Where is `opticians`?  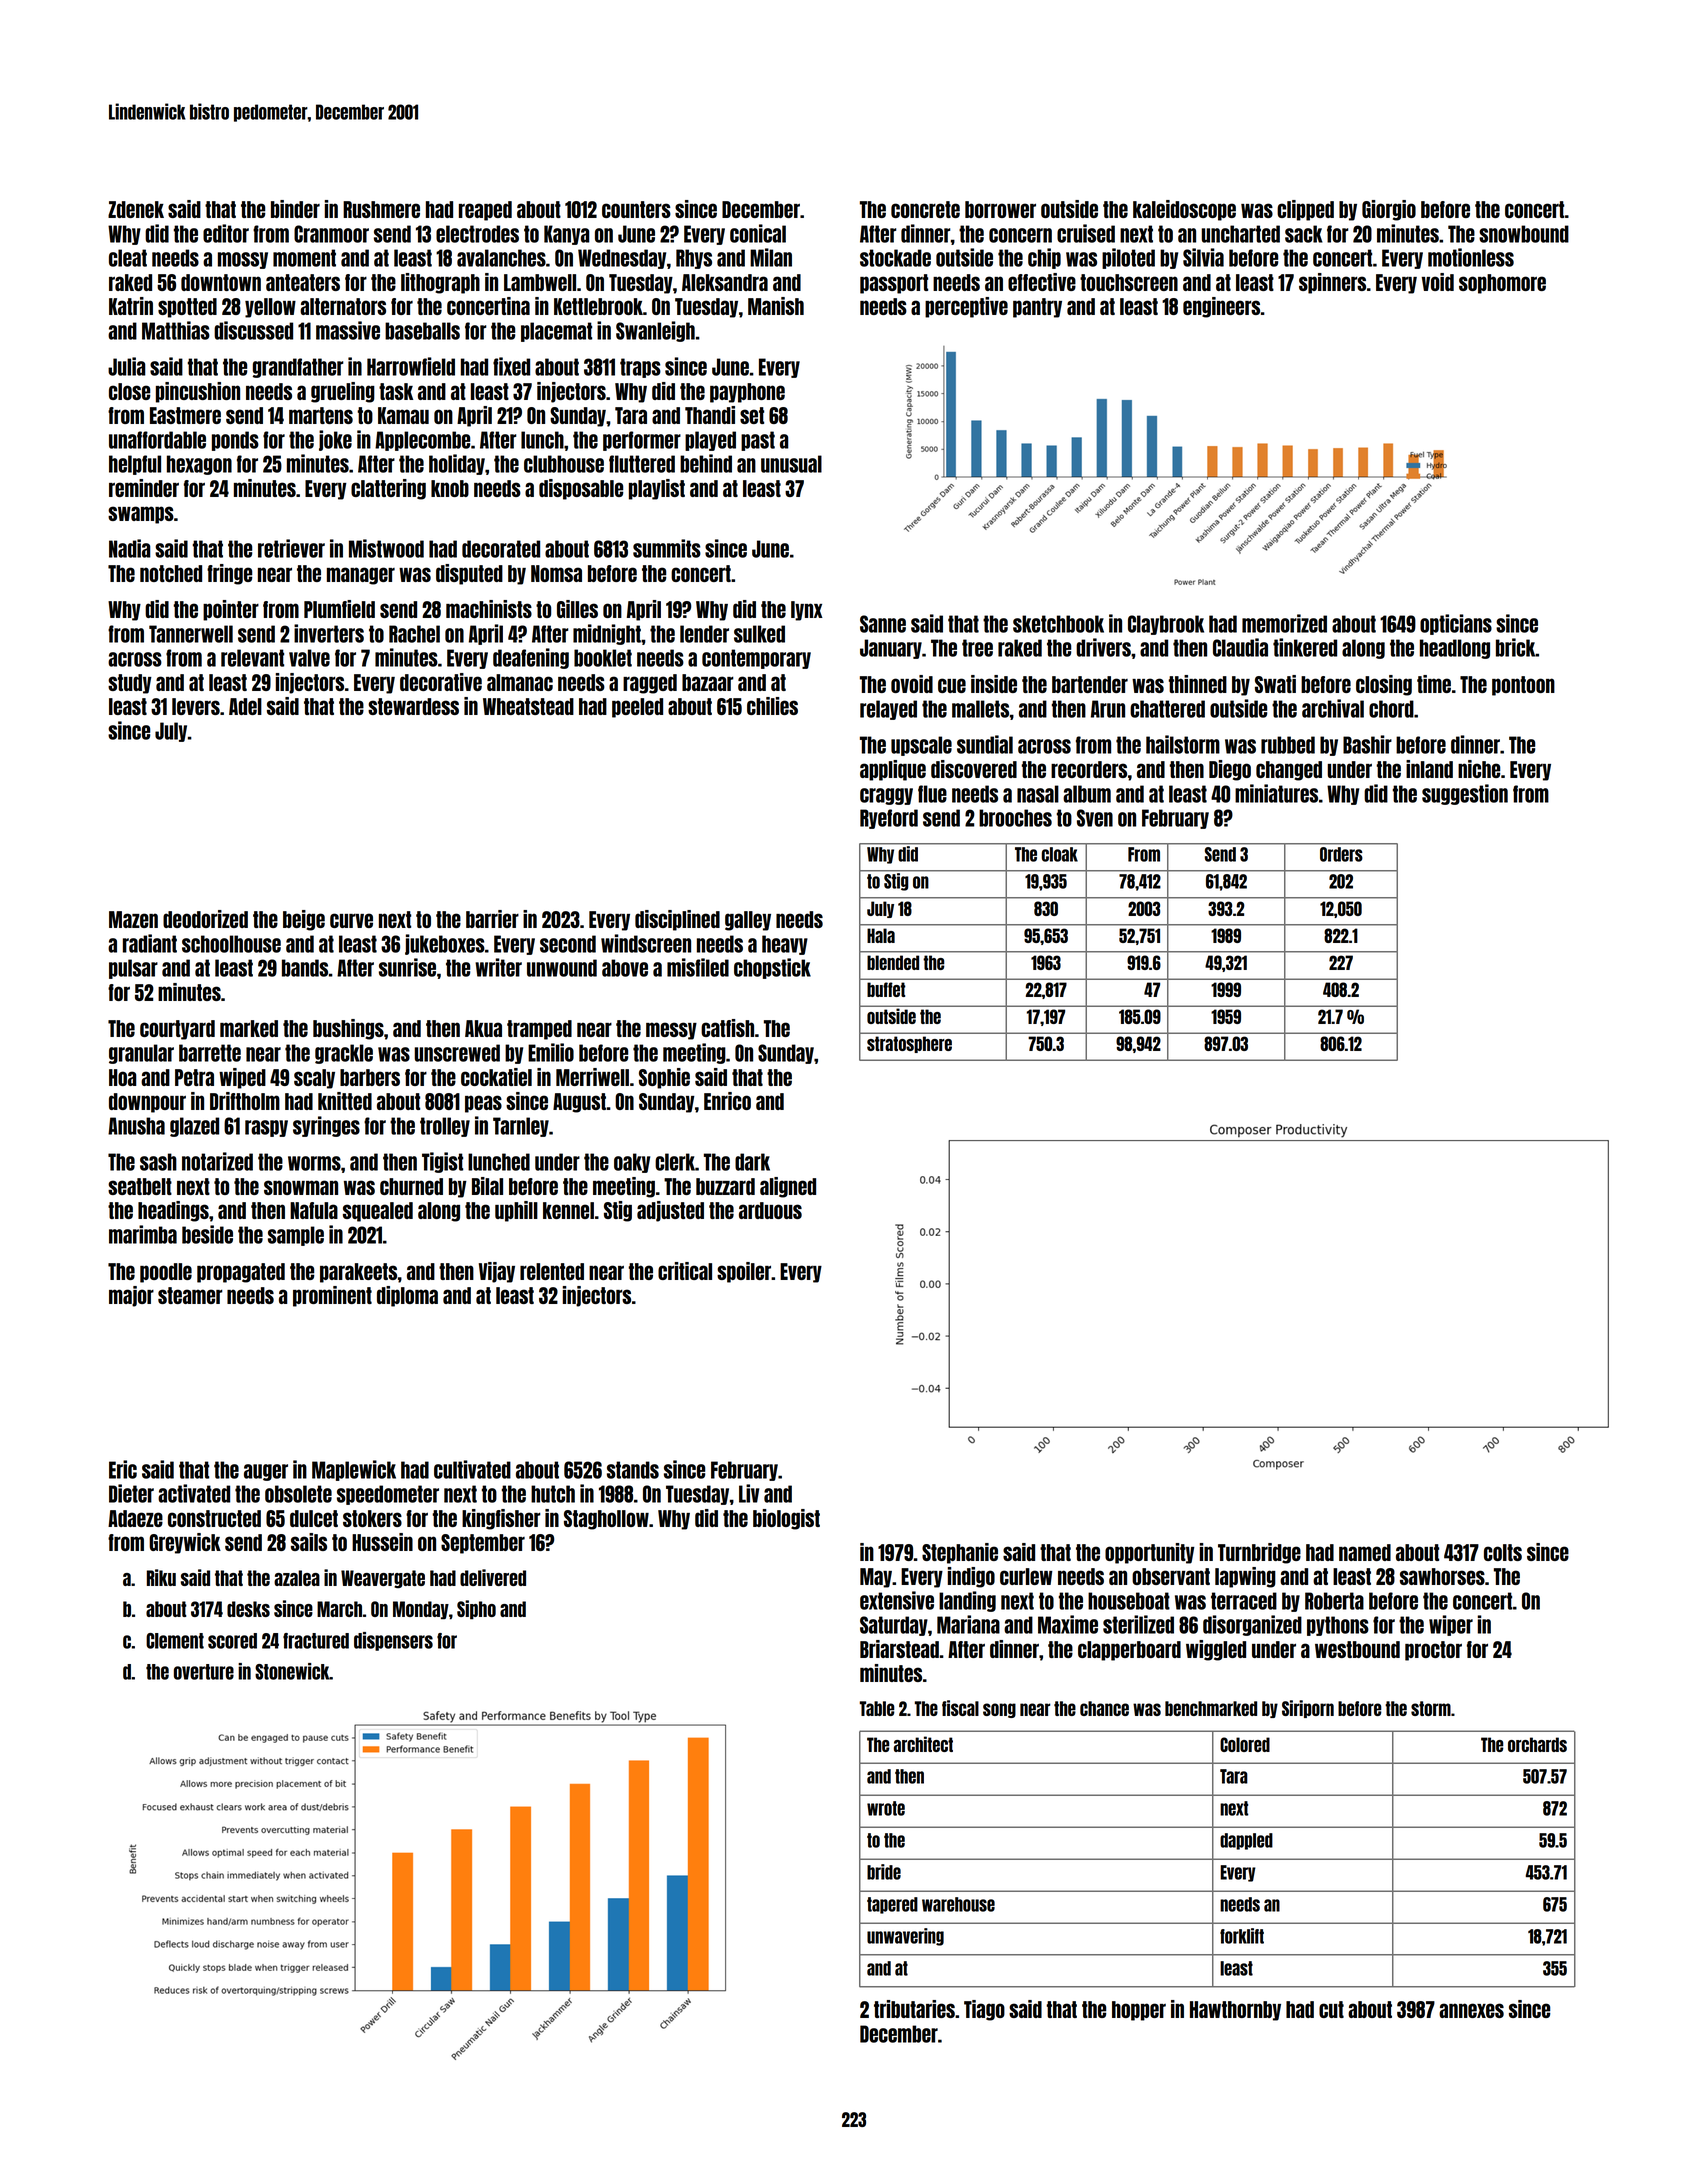
opticians is located at coordinates (1456, 624).
